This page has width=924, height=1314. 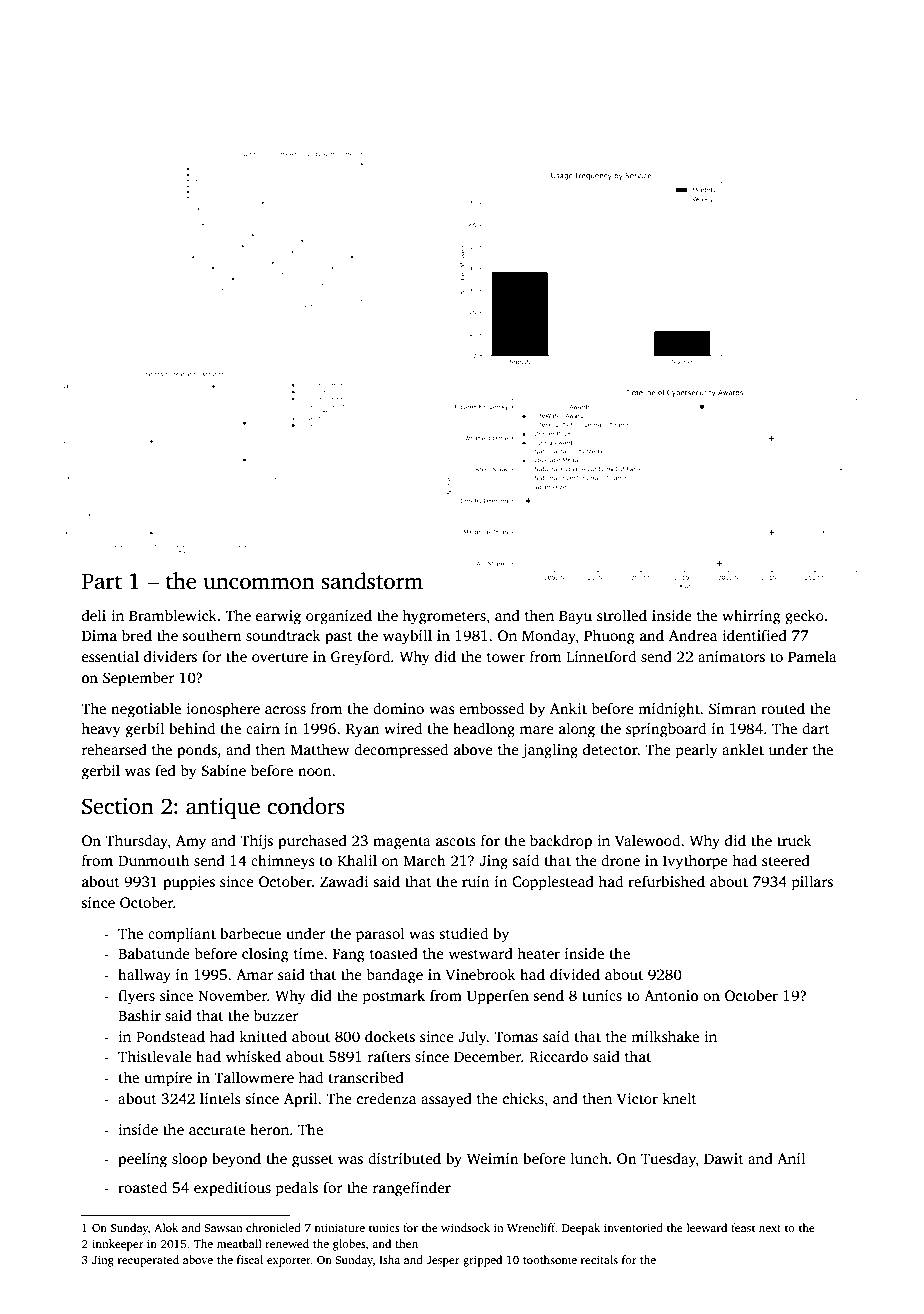 I want to click on dart, so click(x=816, y=728).
